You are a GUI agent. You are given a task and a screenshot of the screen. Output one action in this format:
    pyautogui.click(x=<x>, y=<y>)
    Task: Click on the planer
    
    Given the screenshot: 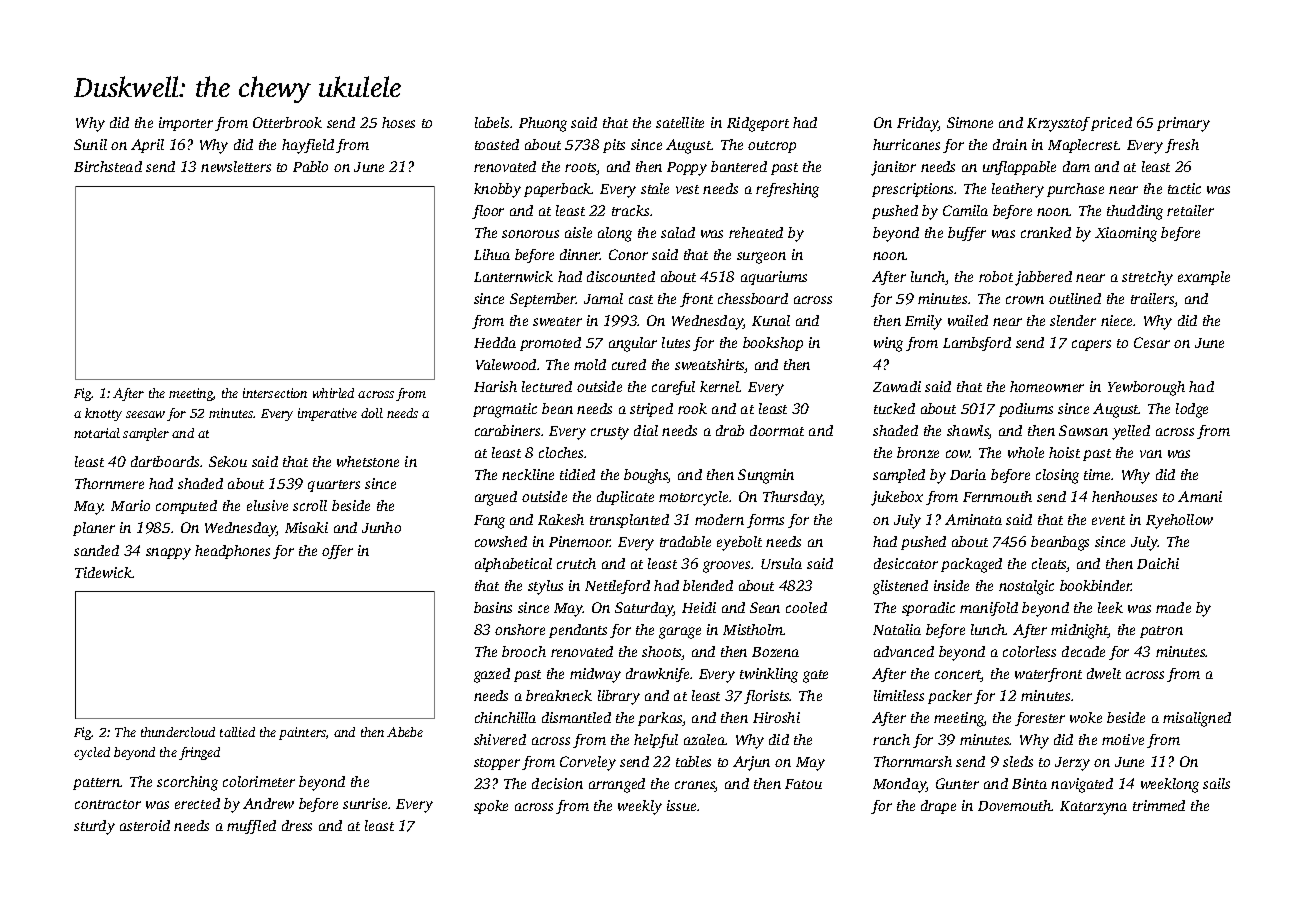 What is the action you would take?
    pyautogui.click(x=94, y=529)
